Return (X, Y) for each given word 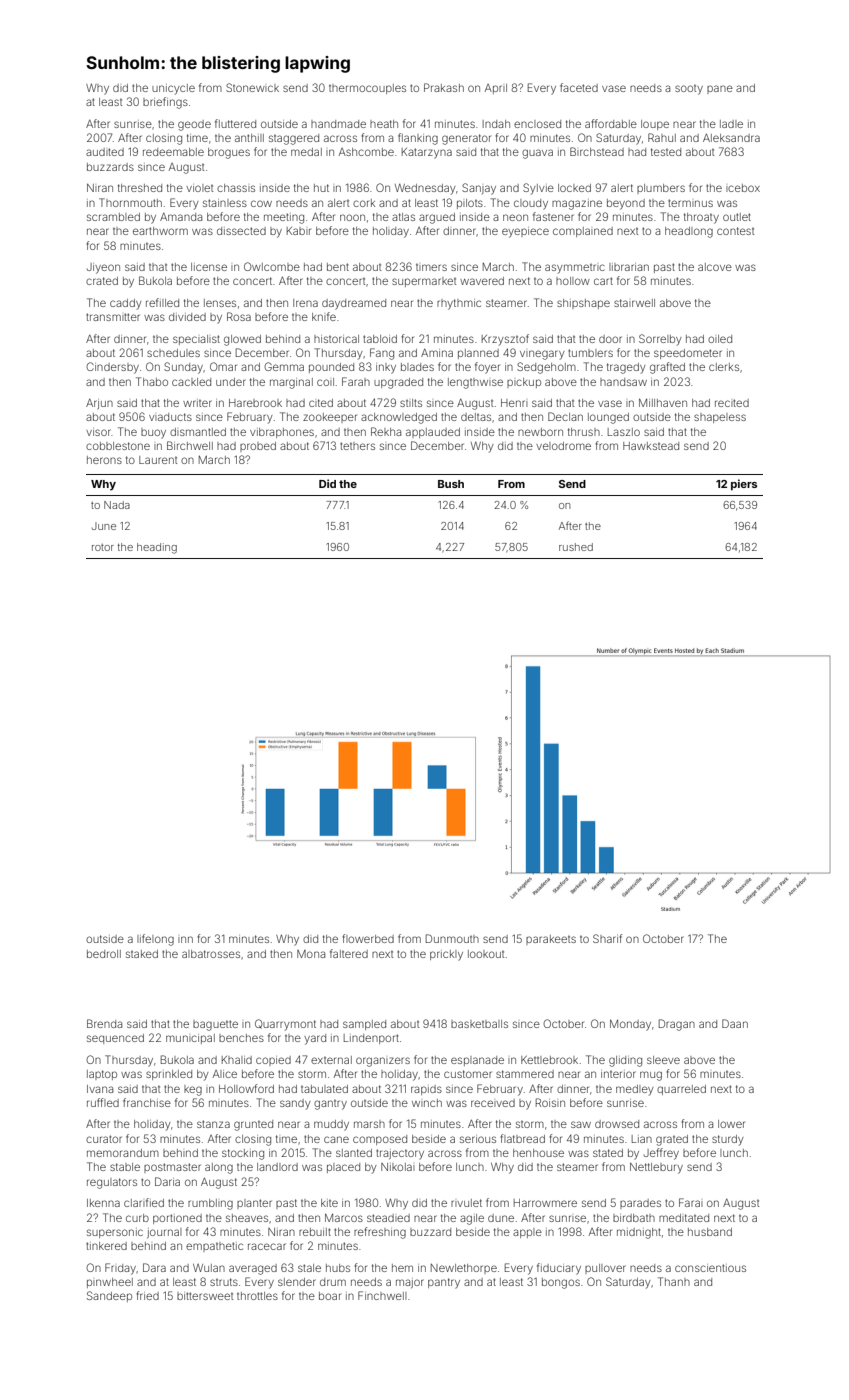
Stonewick (252, 87)
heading (157, 548)
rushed (576, 547)
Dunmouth (452, 938)
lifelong (155, 940)
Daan (735, 1023)
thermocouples (367, 89)
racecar (267, 1246)
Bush (451, 484)
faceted (579, 87)
